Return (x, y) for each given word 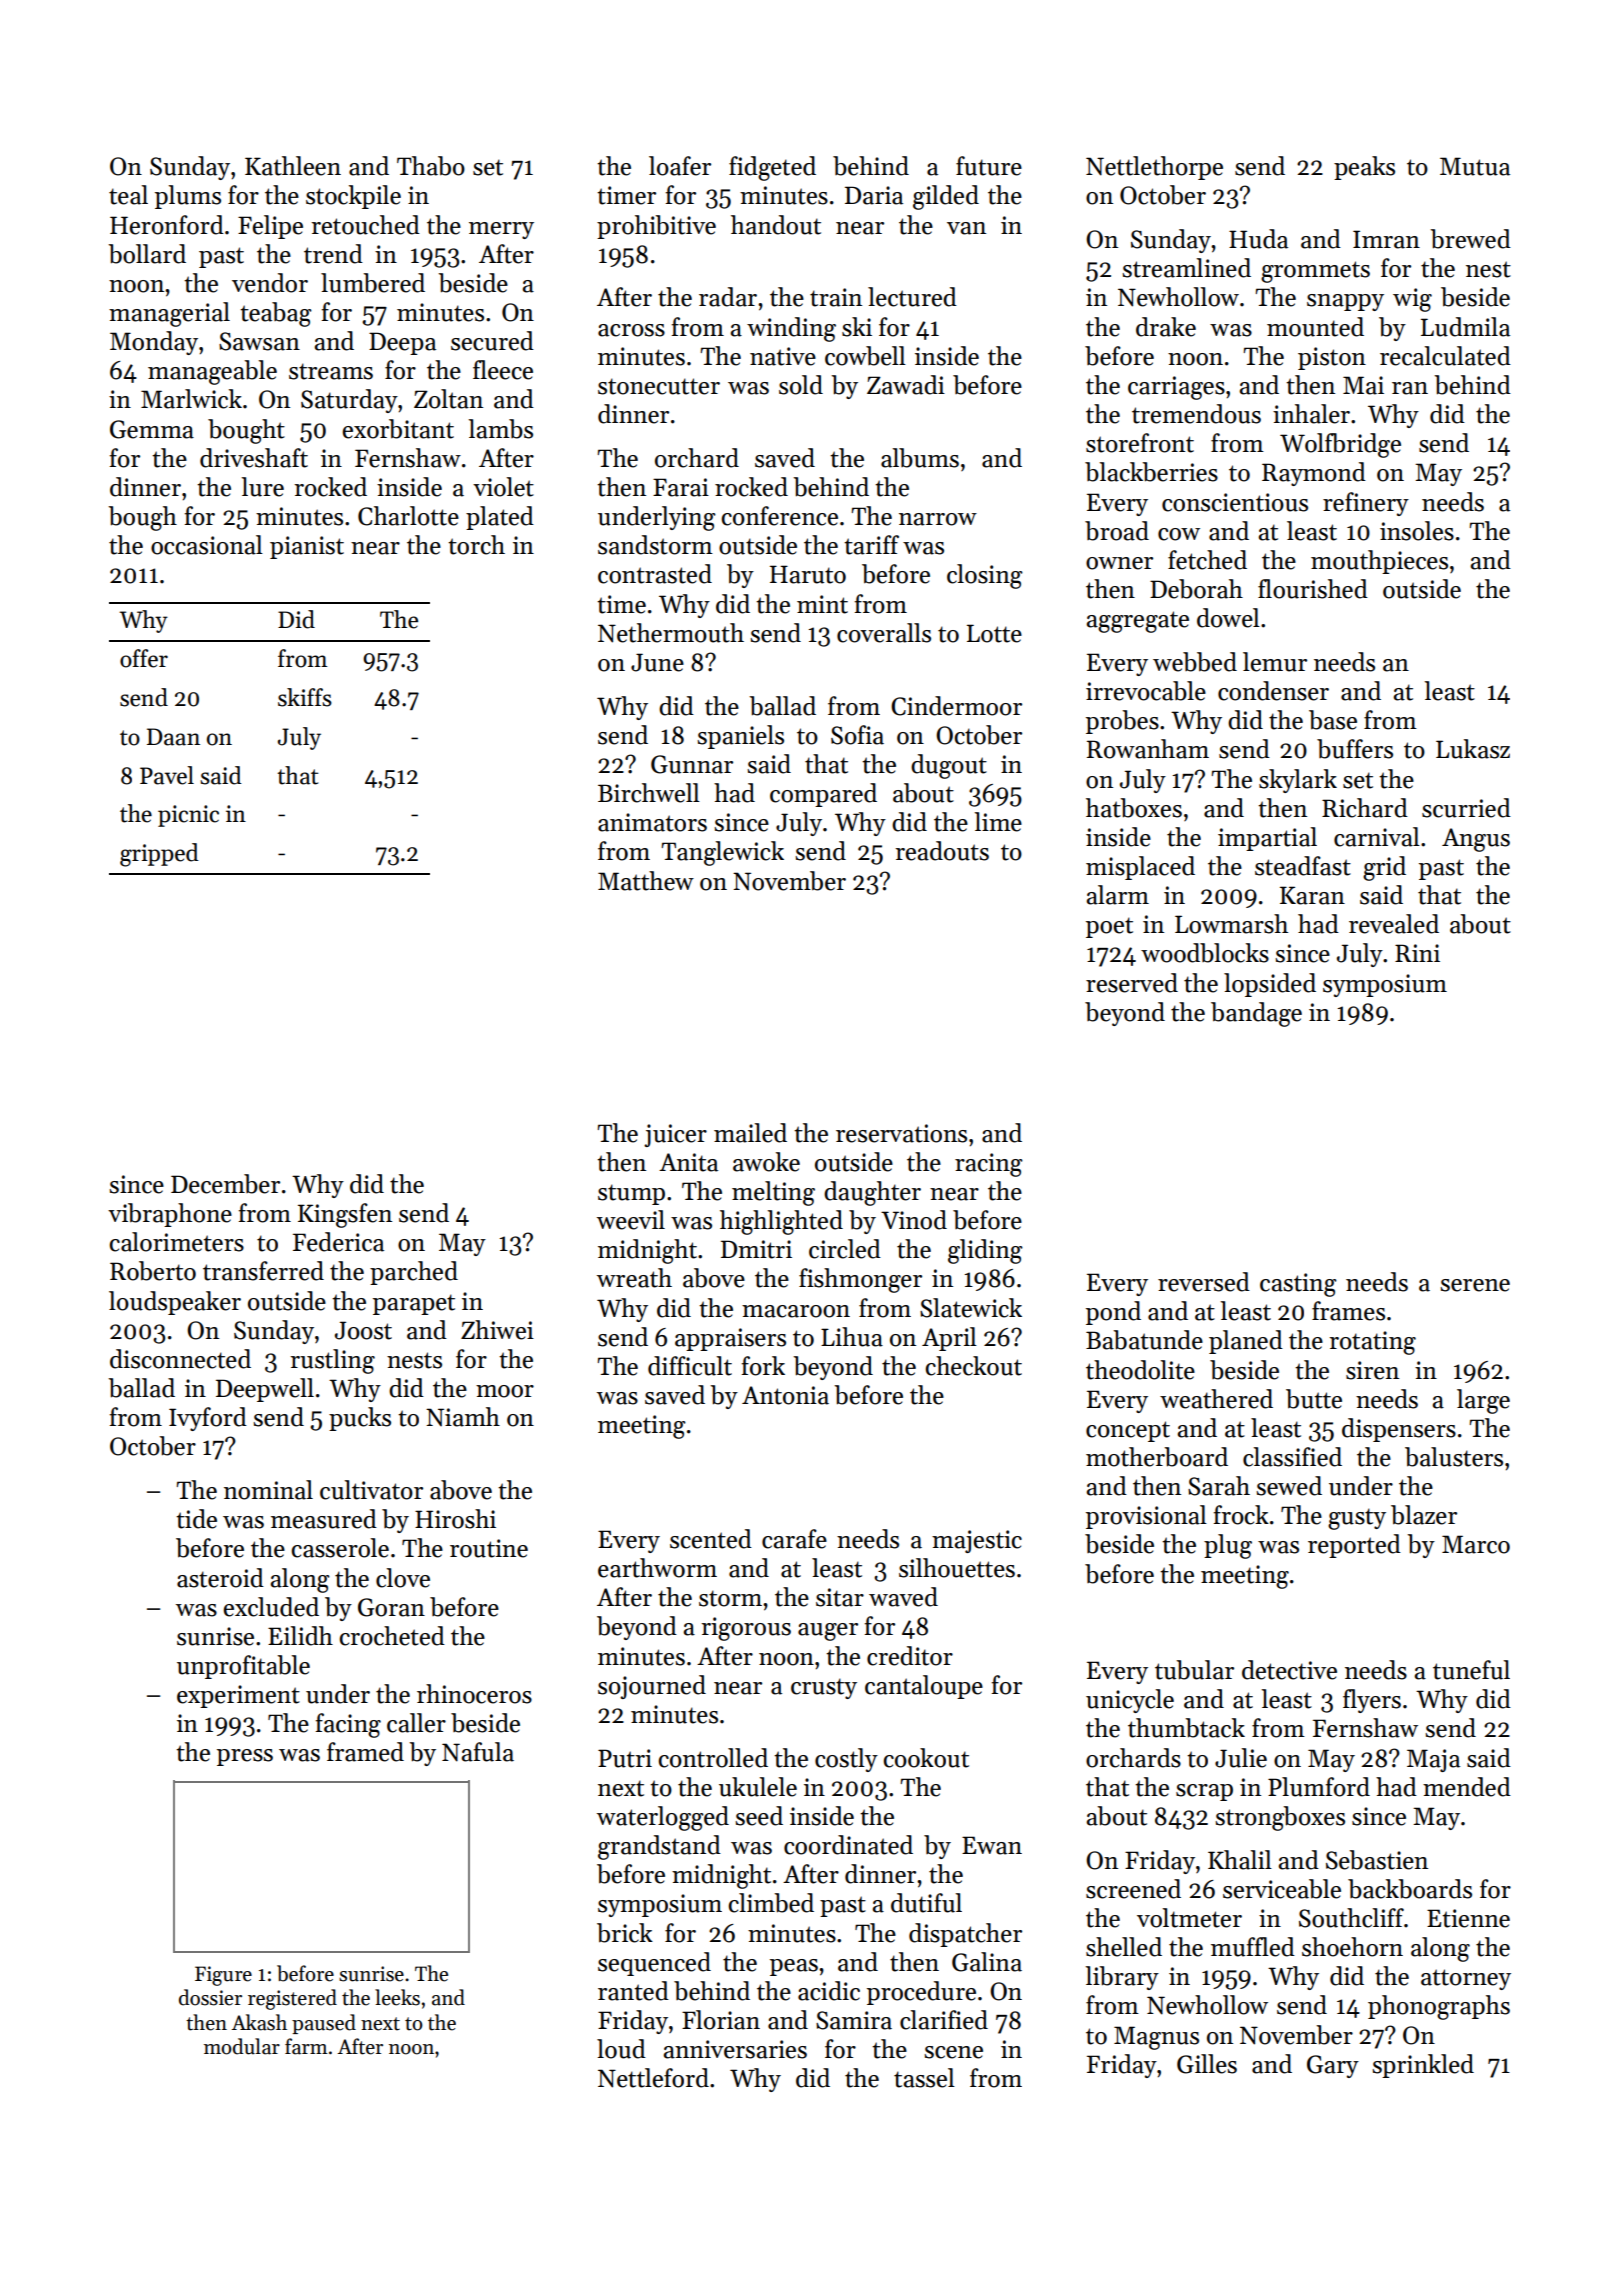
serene (1475, 1285)
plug (1228, 1546)
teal (128, 195)
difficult (690, 1366)
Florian (721, 2020)
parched (414, 1273)
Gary (1333, 2066)
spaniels (740, 737)
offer (144, 658)
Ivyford (208, 1419)
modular (242, 2046)
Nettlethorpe (1154, 168)
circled (845, 1249)
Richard (1365, 808)
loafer (680, 166)
